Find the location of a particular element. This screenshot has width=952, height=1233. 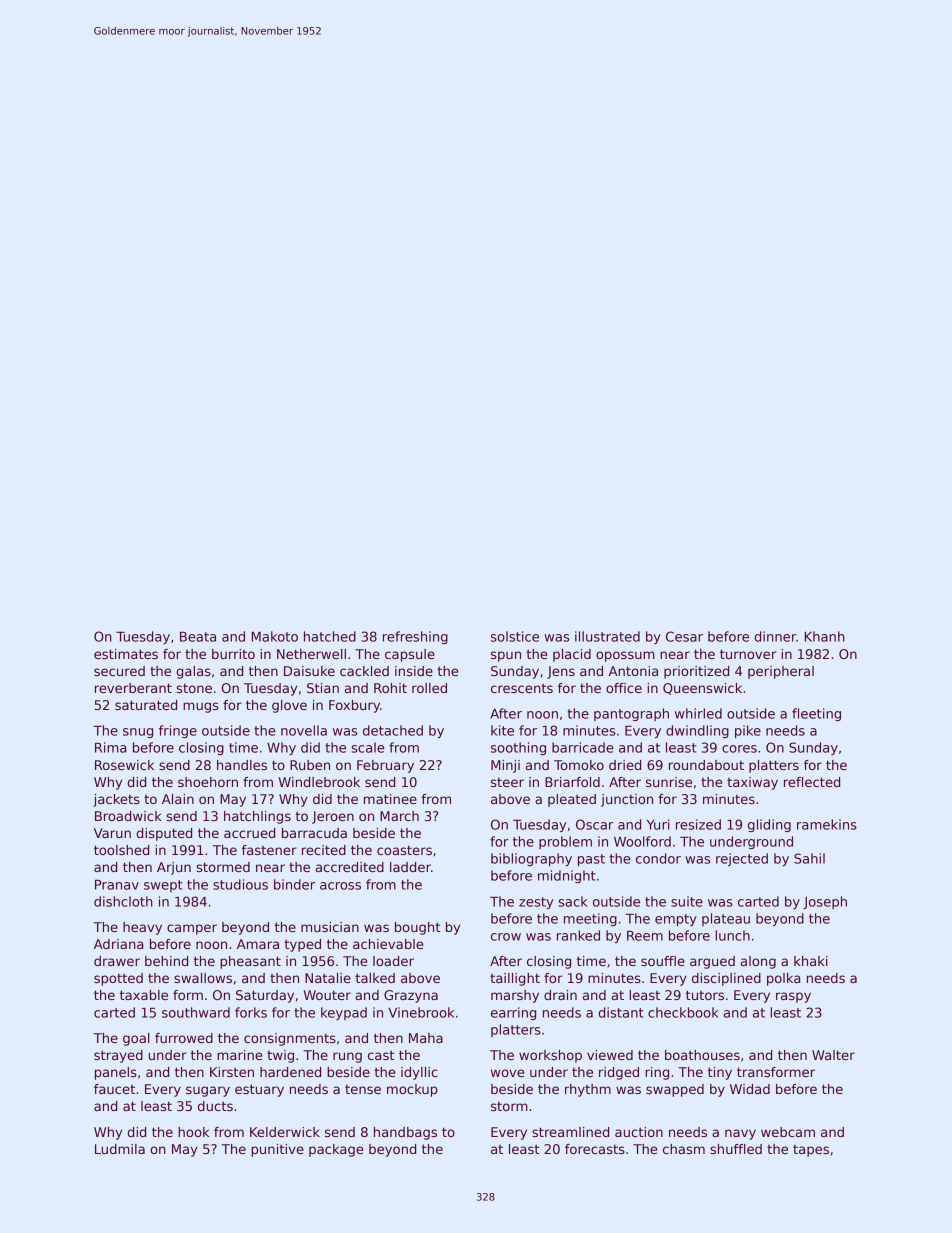

khaki is located at coordinates (811, 961).
